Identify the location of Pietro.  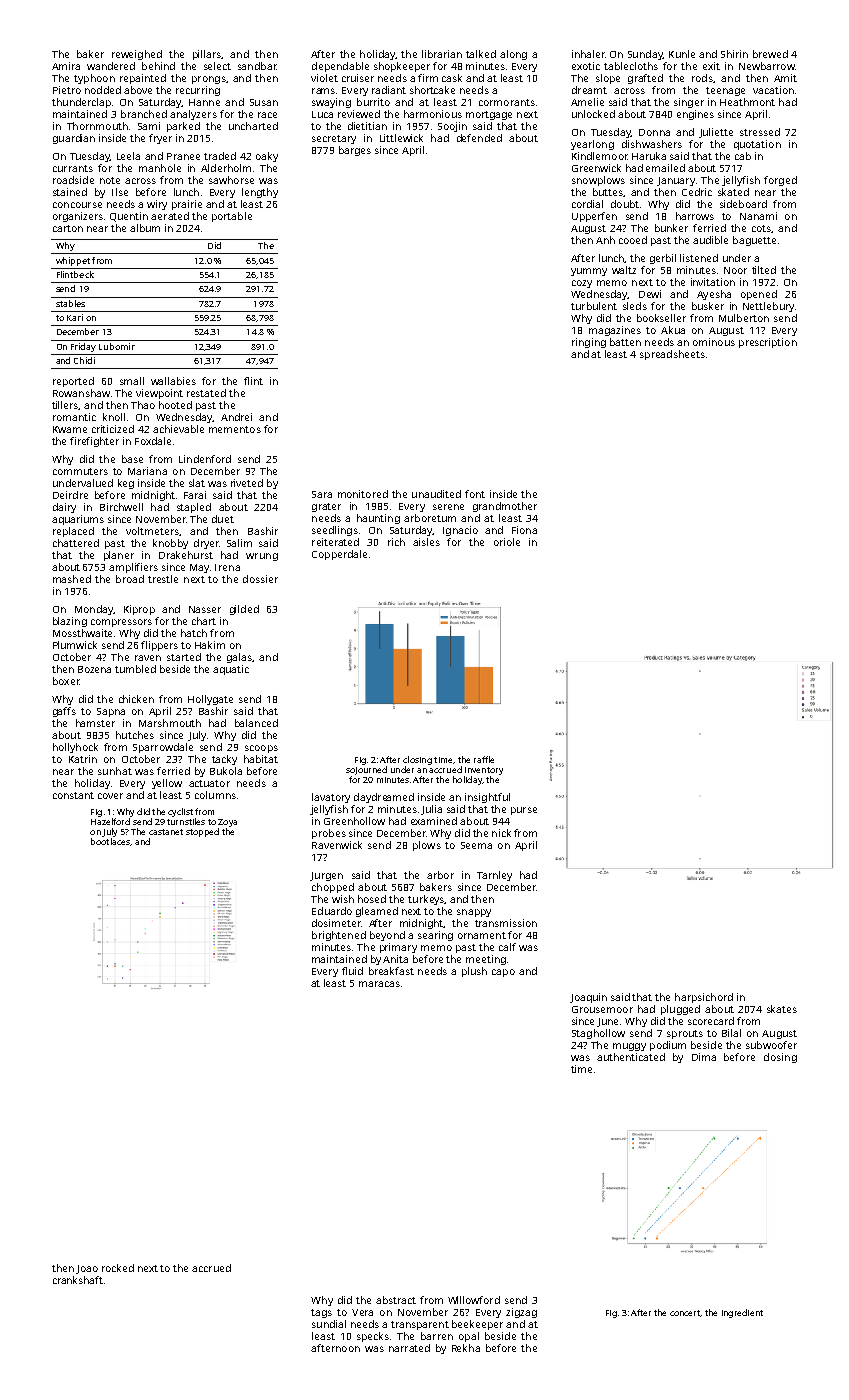
(67, 90).
